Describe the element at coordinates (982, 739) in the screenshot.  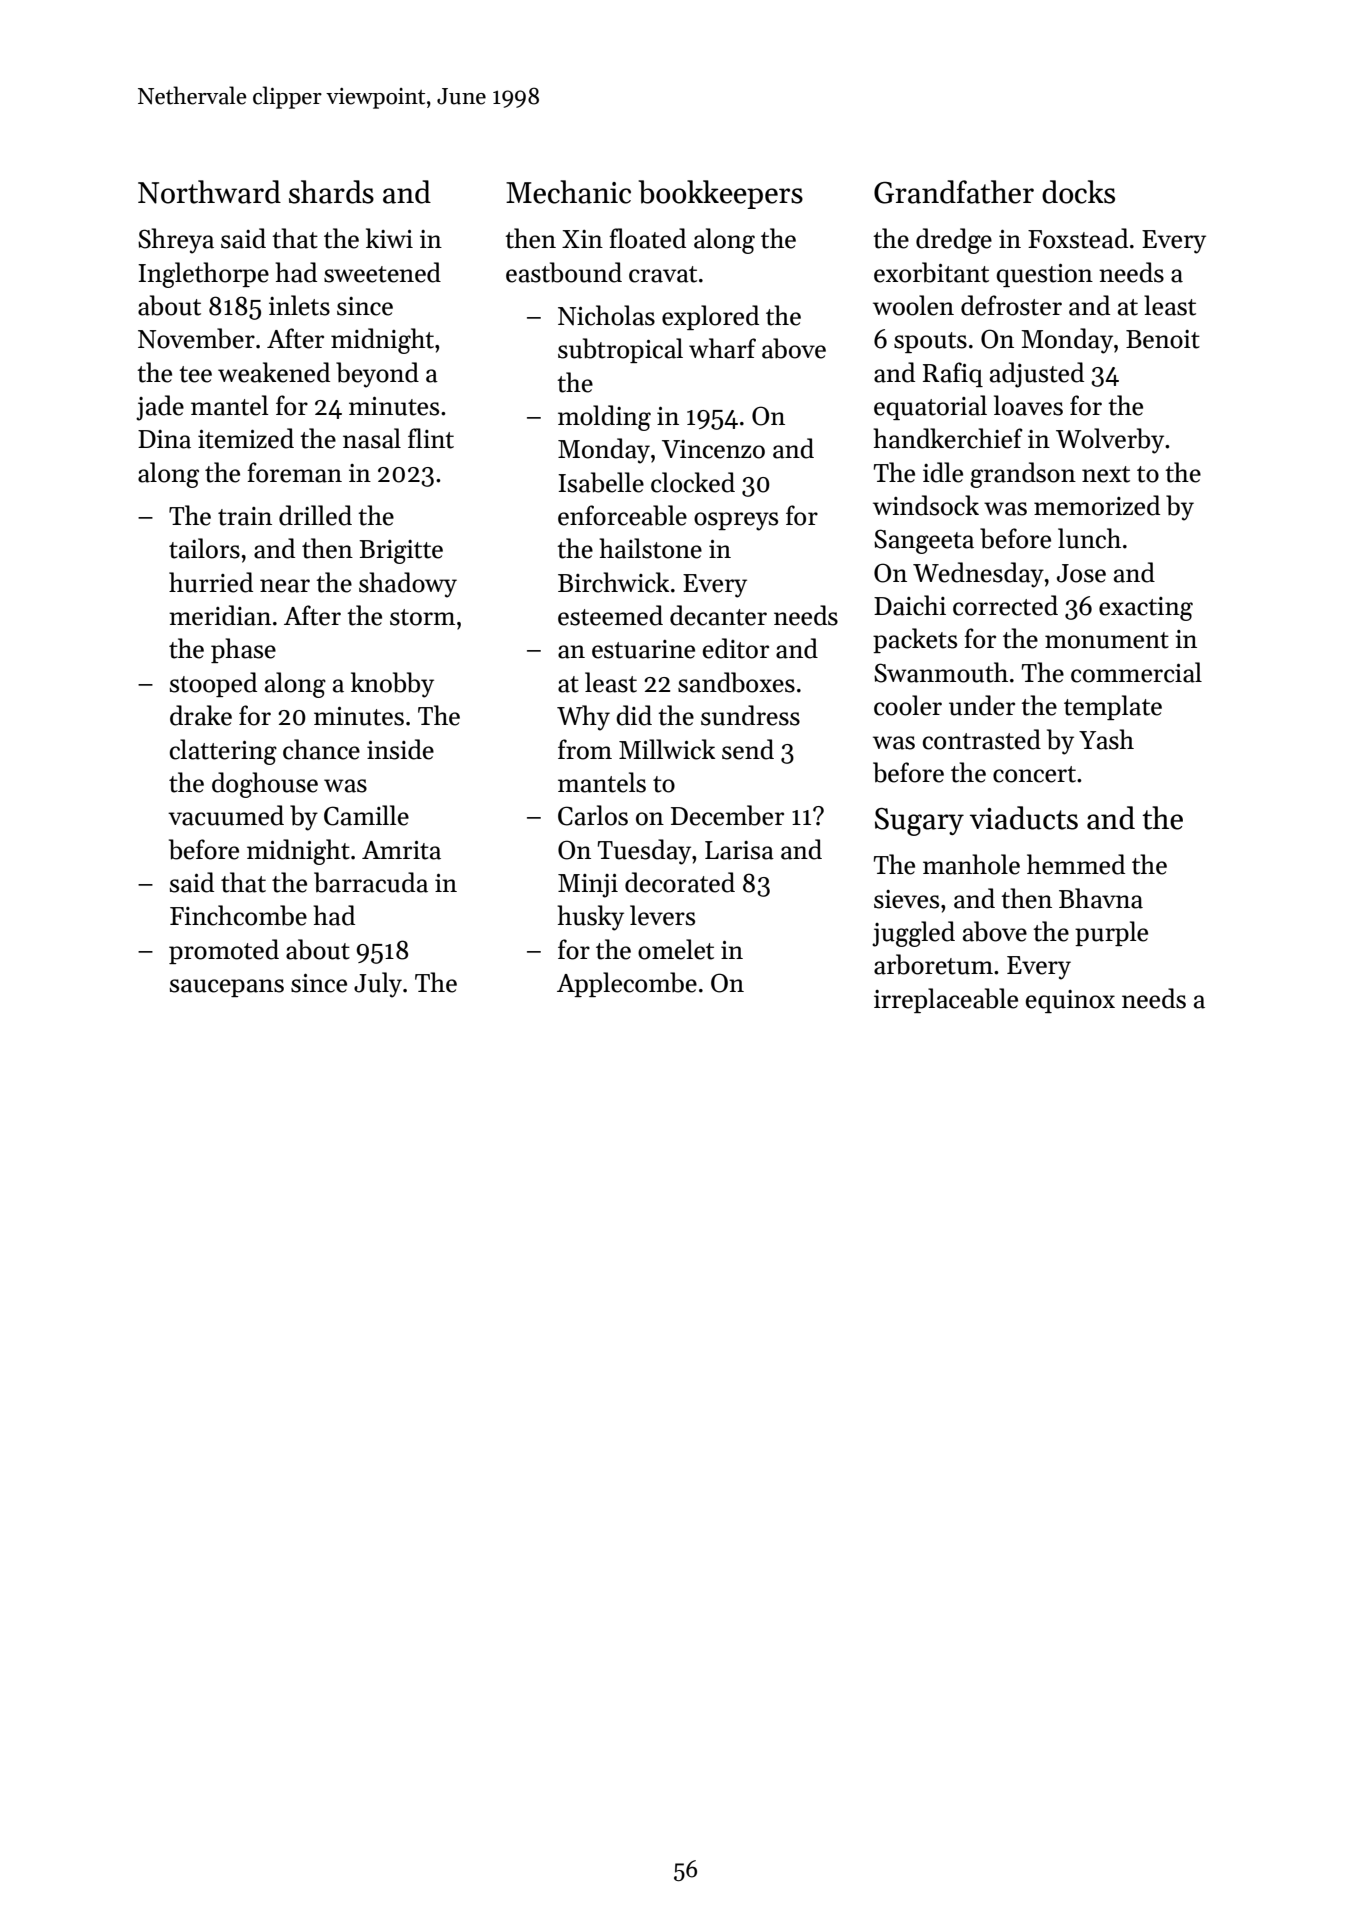
I see `contrasted` at that location.
